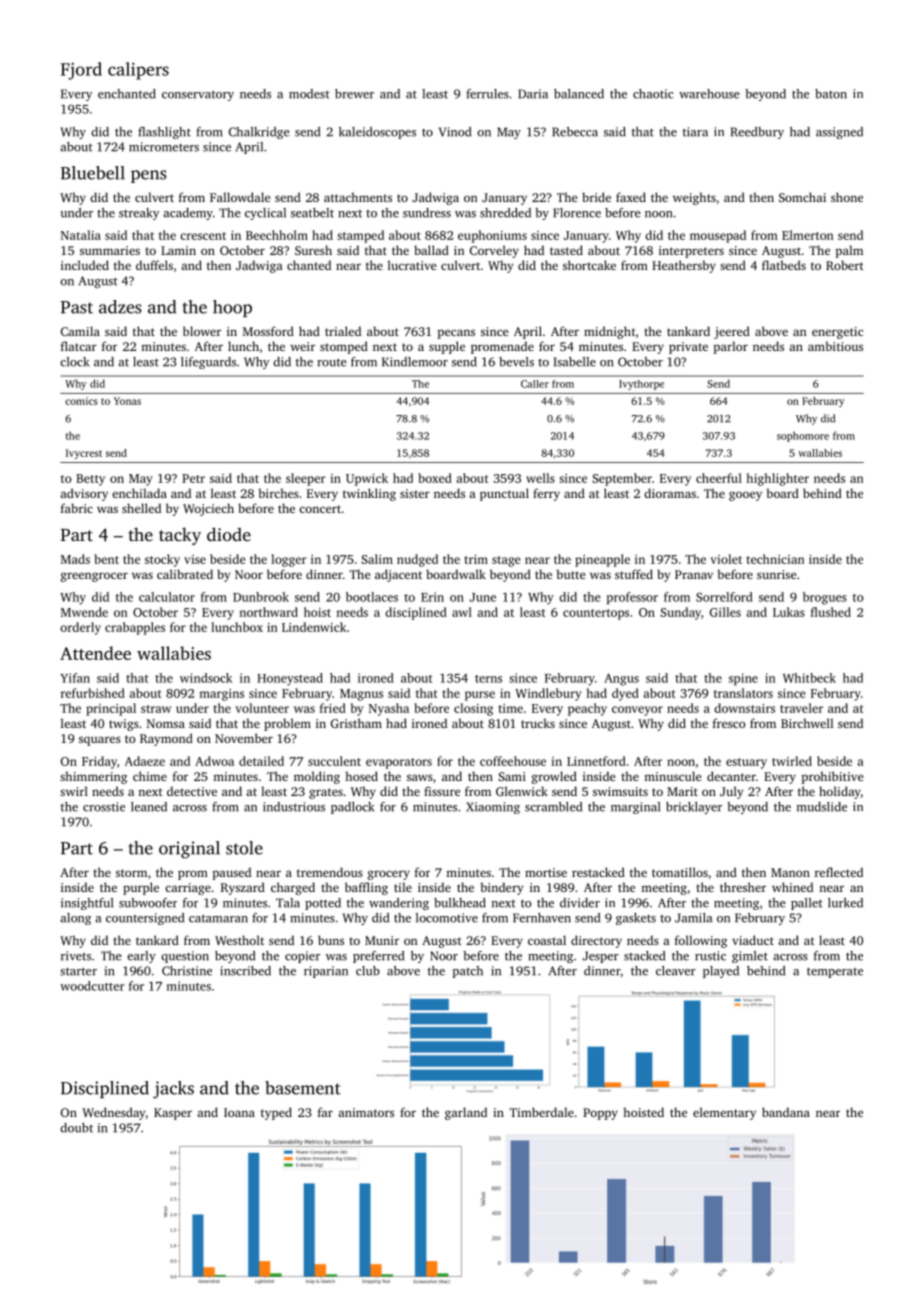  What do you see at coordinates (149, 807) in the page?
I see `leaned` at bounding box center [149, 807].
